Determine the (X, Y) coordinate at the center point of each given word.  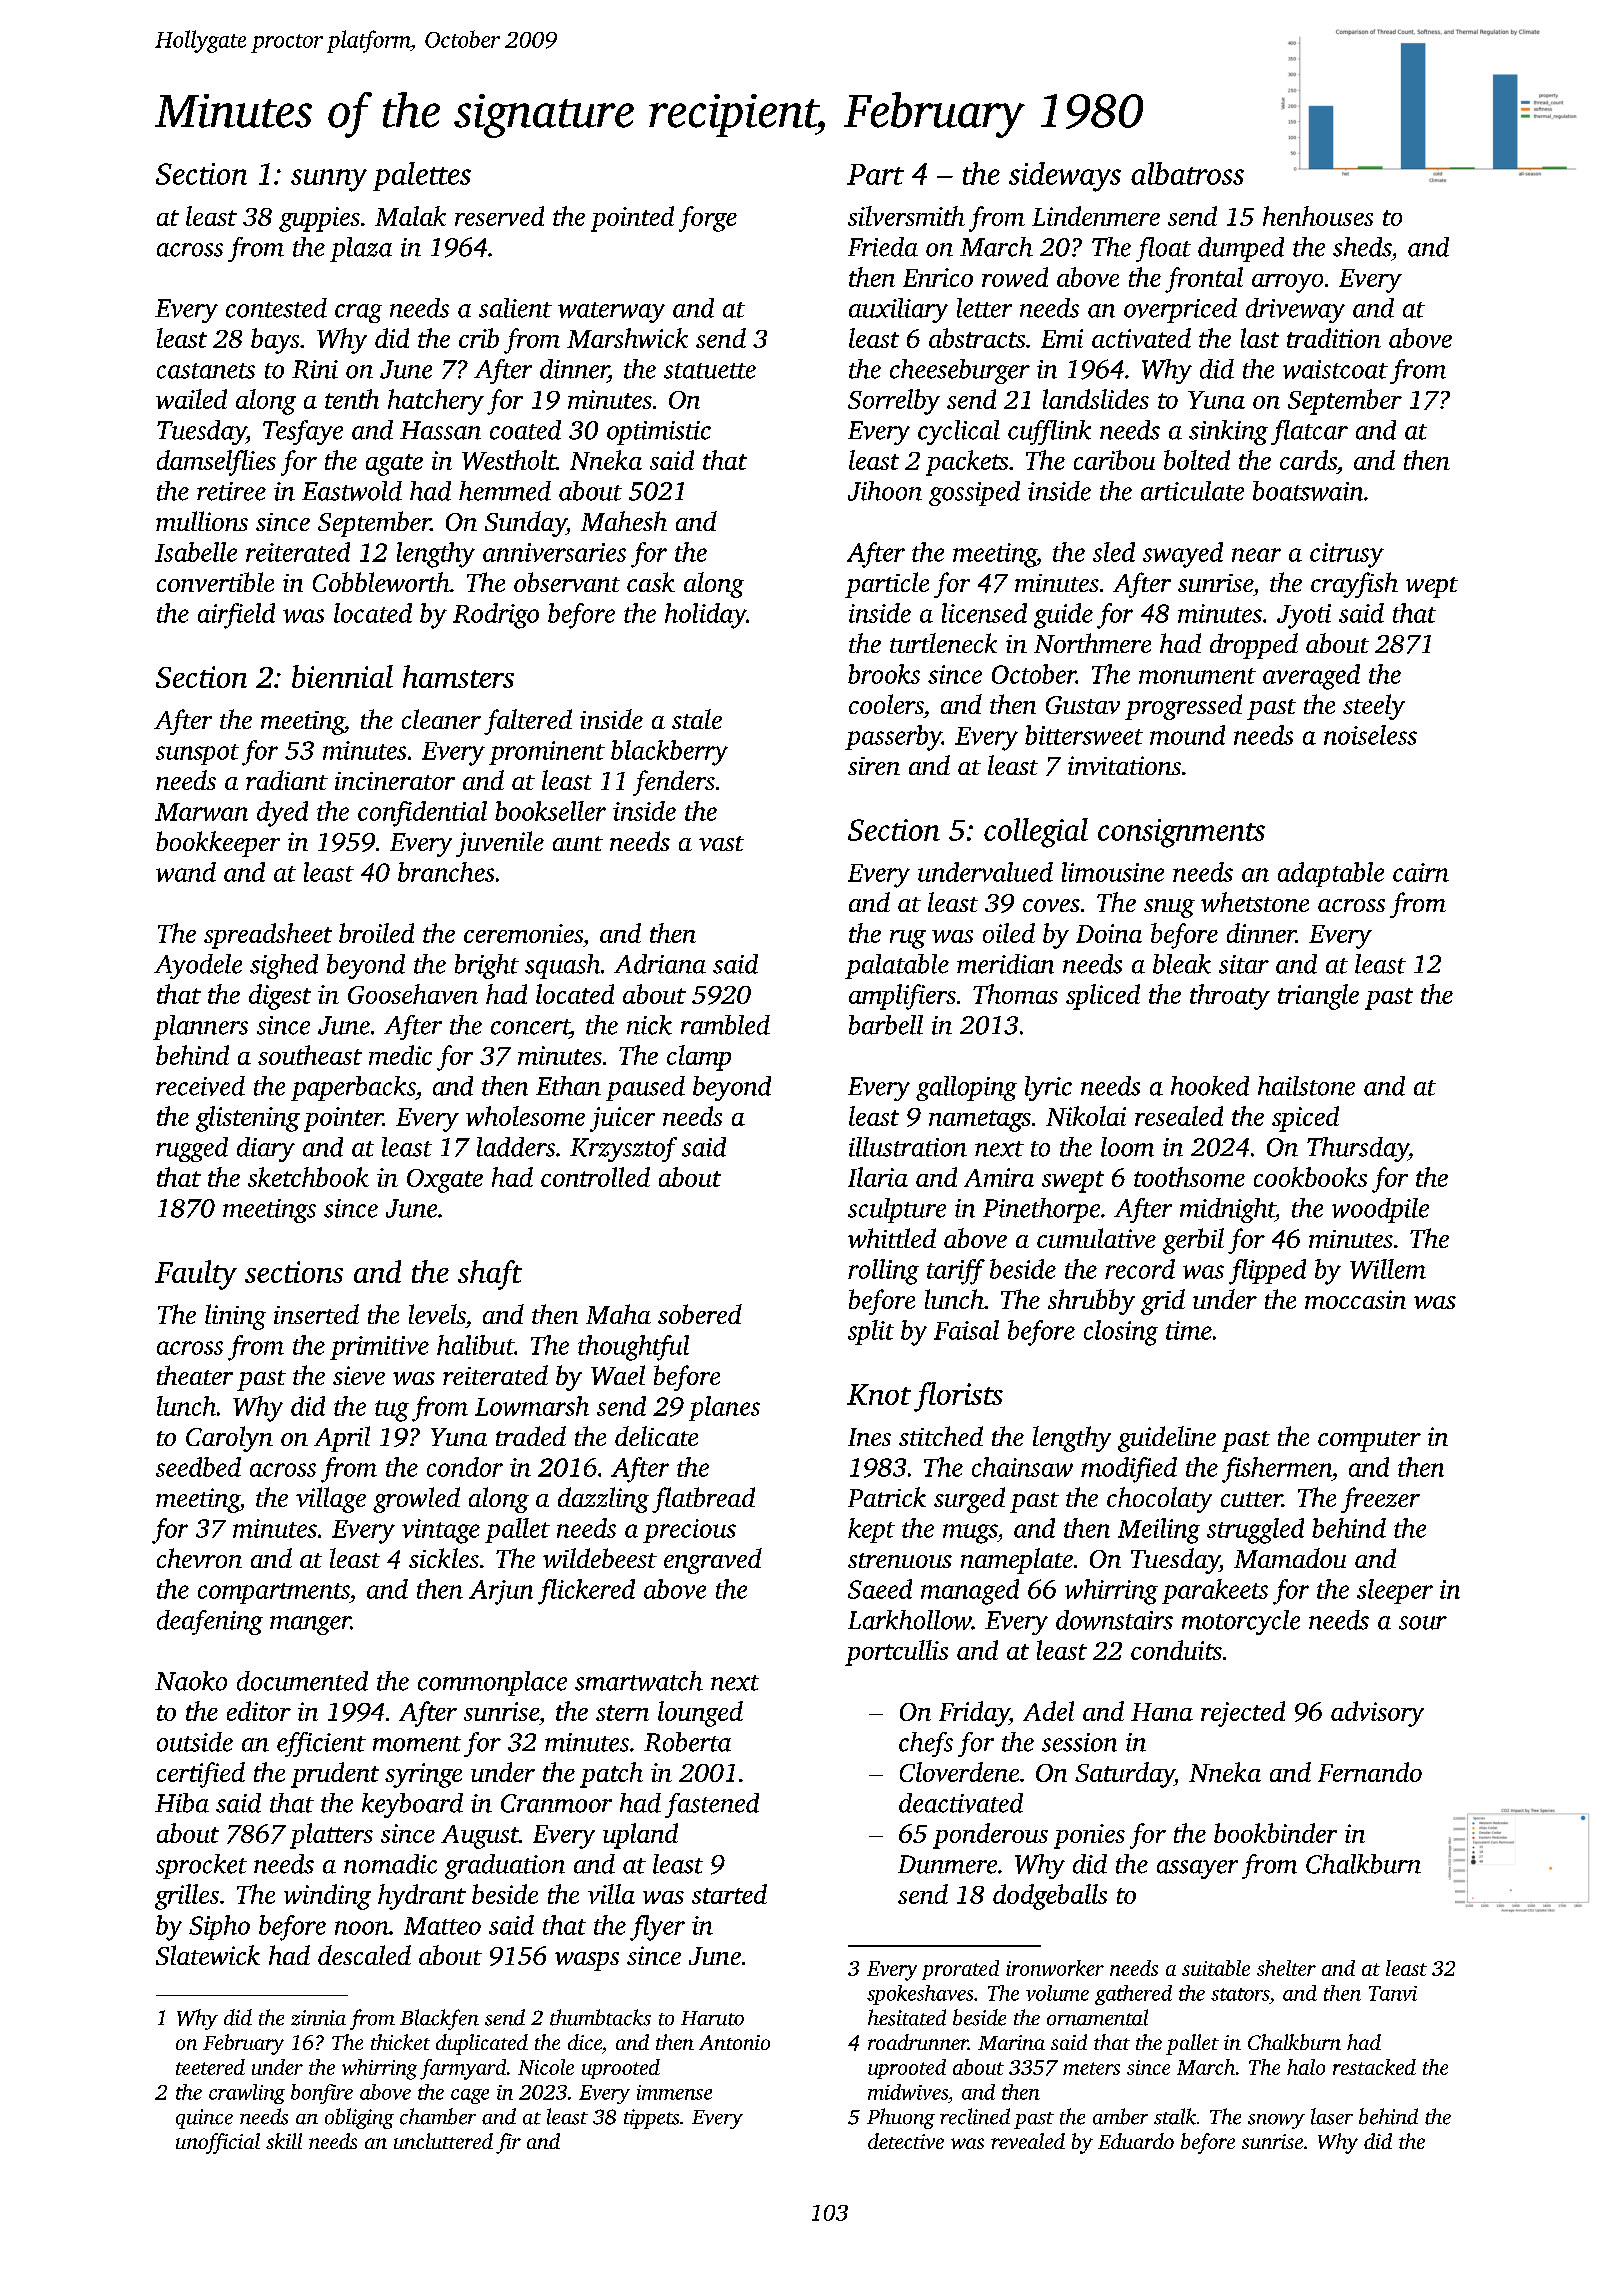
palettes (422, 176)
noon (362, 1928)
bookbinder (1275, 1833)
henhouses (1318, 216)
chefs (926, 1744)
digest (280, 997)
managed (970, 1592)
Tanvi (1393, 1993)
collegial (1036, 833)
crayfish (1354, 585)
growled (416, 1500)
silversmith (906, 216)
